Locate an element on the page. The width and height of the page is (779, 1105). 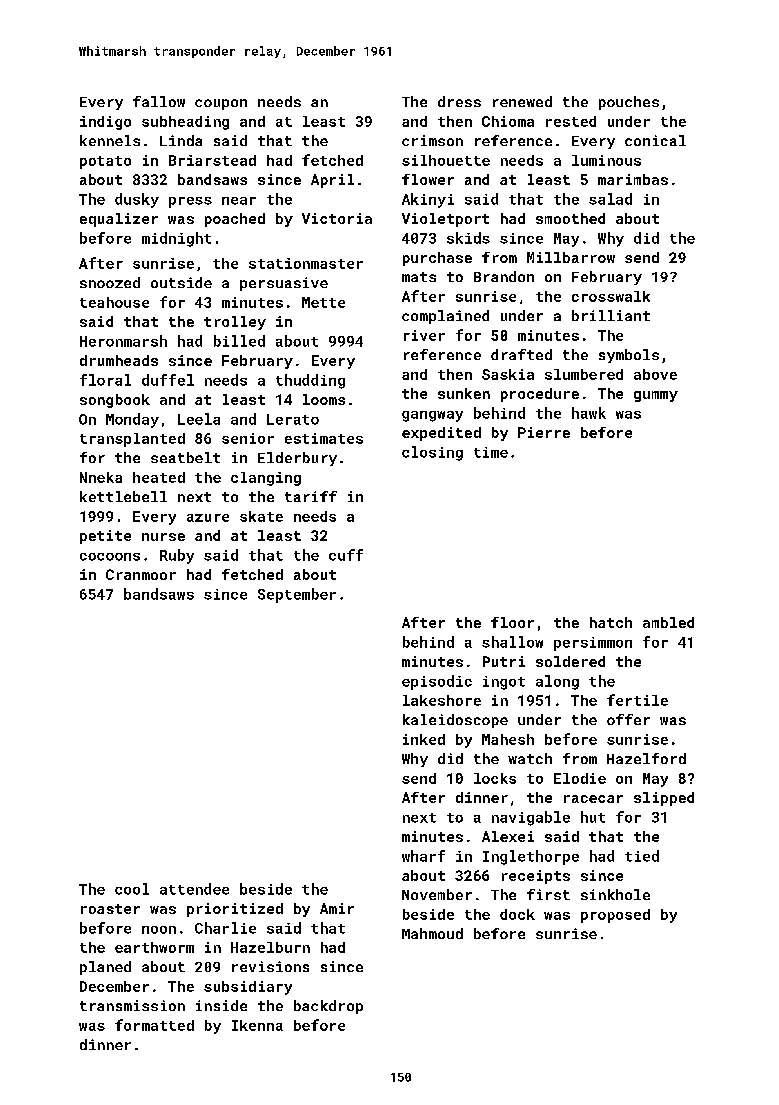
Ikenna is located at coordinates (257, 1025).
